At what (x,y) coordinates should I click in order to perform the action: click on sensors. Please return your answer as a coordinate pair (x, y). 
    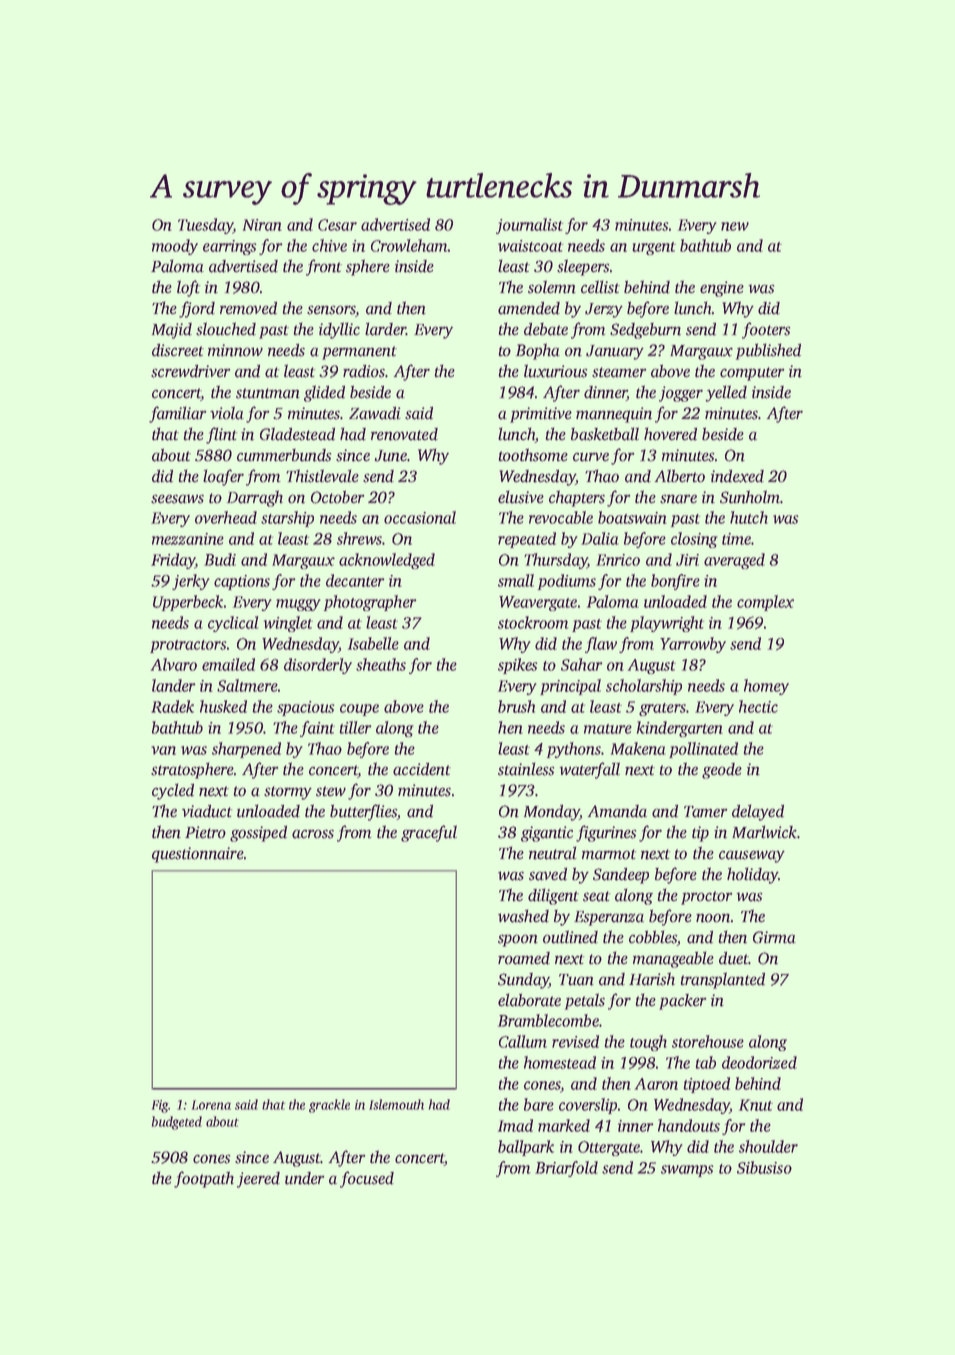
    Looking at the image, I should click on (331, 311).
